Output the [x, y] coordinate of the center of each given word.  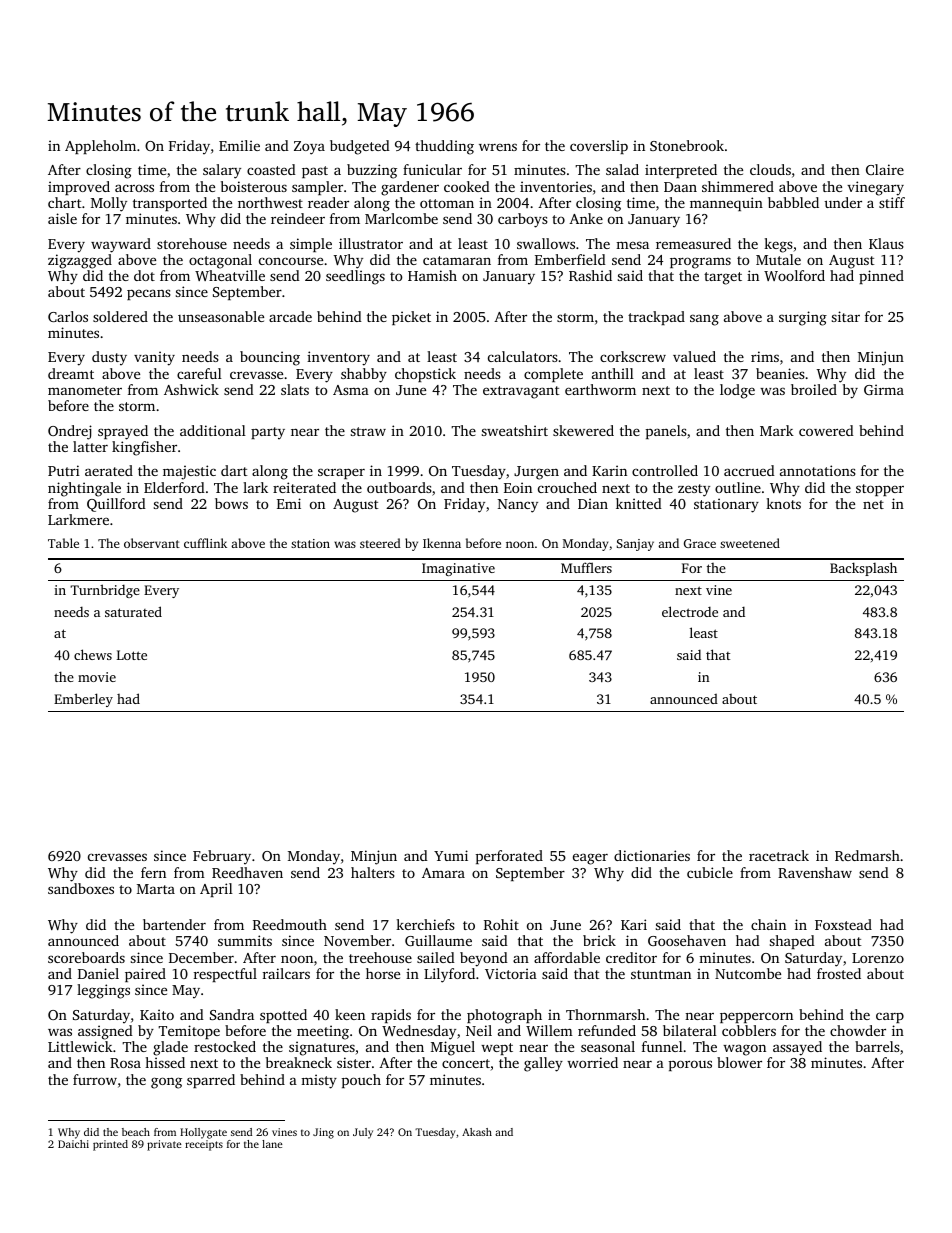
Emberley [83, 700]
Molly [109, 204]
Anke [586, 218]
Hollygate [203, 1133]
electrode [690, 611]
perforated [509, 857]
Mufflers [586, 567]
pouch [361, 1081]
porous [690, 1065]
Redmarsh [867, 855]
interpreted [681, 171]
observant [152, 543]
